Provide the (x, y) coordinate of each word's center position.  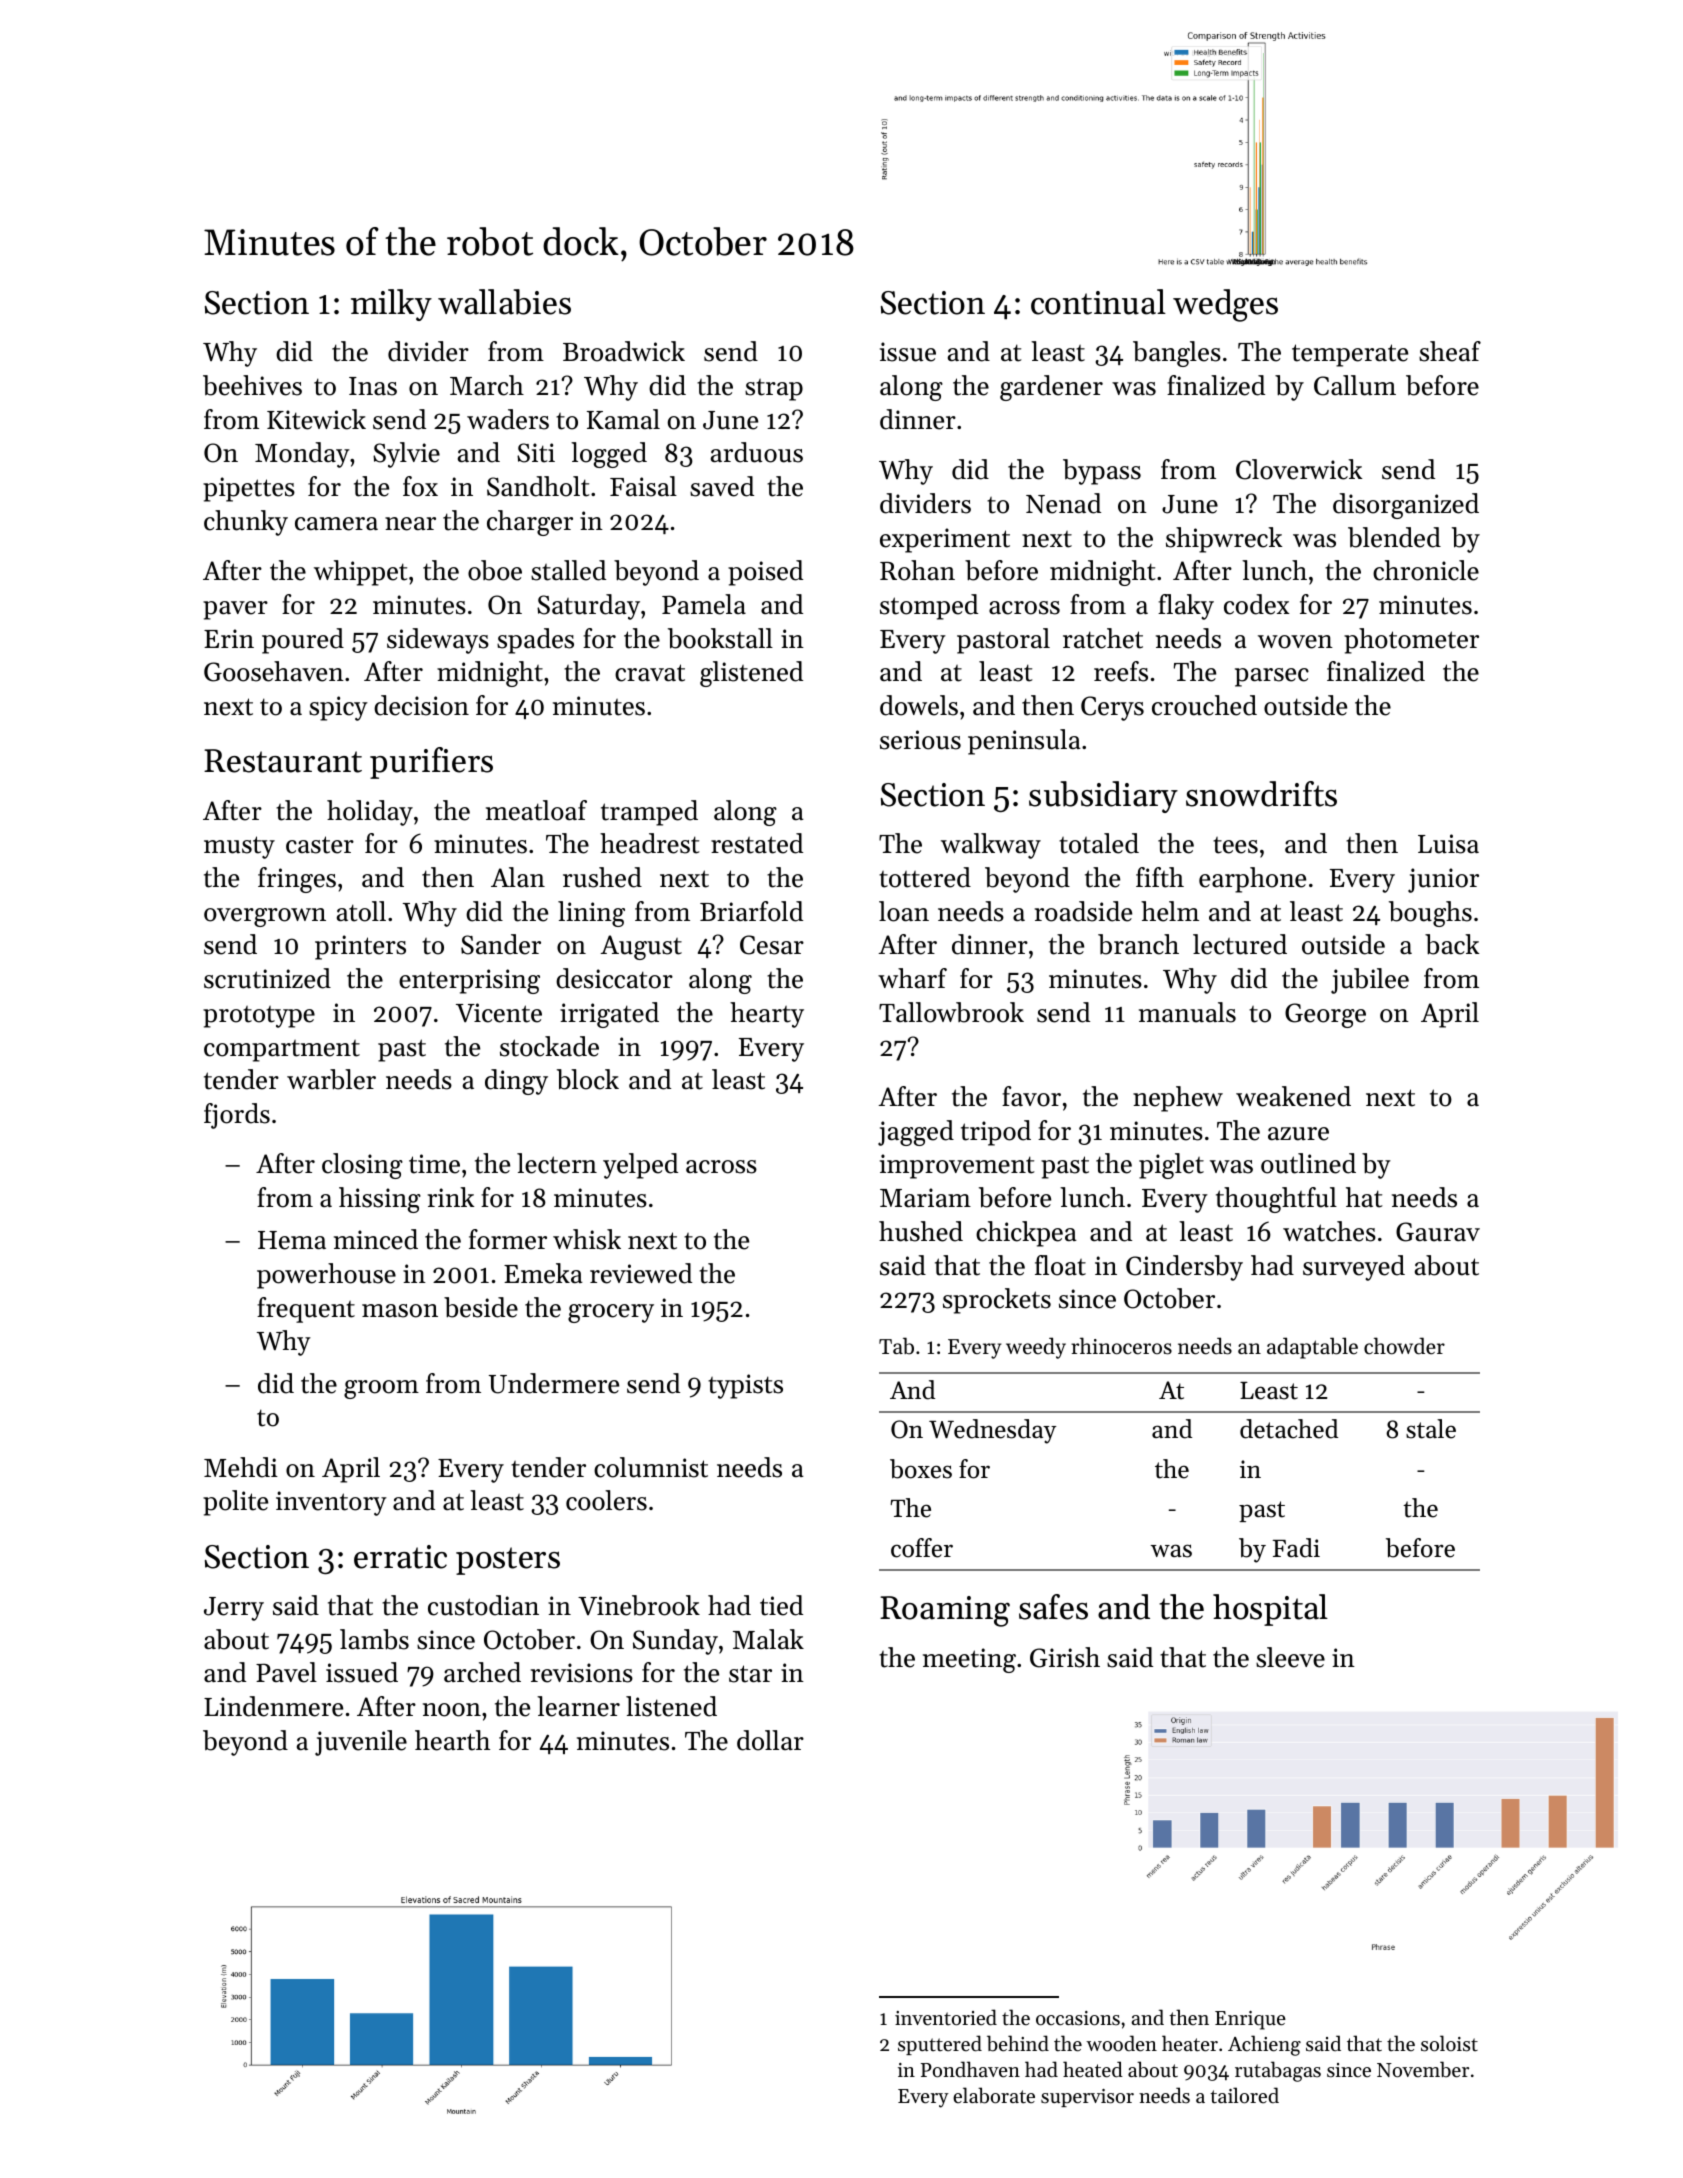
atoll (361, 911)
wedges (1225, 305)
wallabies (504, 302)
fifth (1160, 877)
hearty (767, 1015)
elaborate (994, 2095)
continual (1098, 302)
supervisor (1087, 2098)
